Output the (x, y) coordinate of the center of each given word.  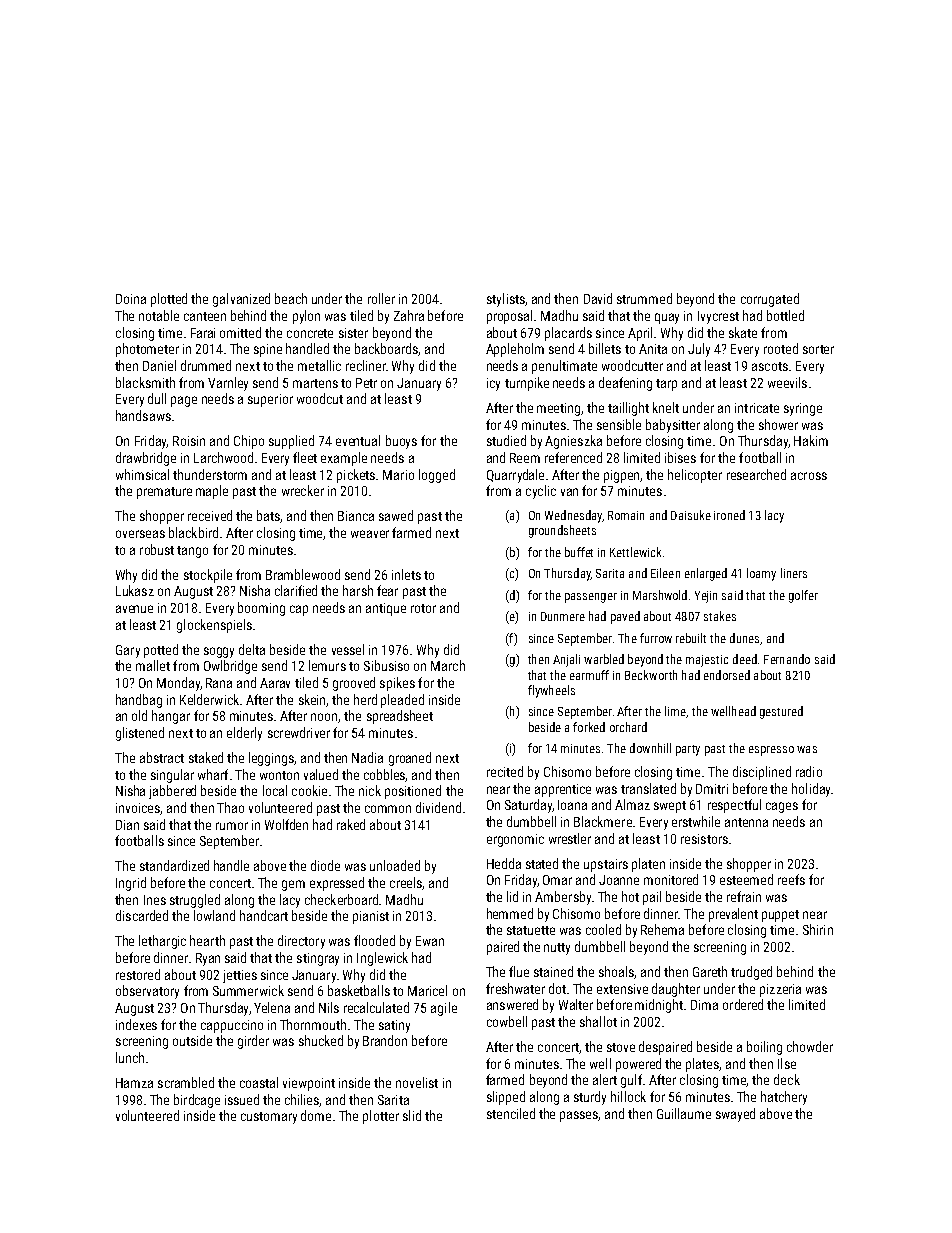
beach (291, 298)
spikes (397, 684)
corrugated (770, 300)
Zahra (409, 315)
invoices (138, 809)
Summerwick (248, 990)
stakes (720, 616)
